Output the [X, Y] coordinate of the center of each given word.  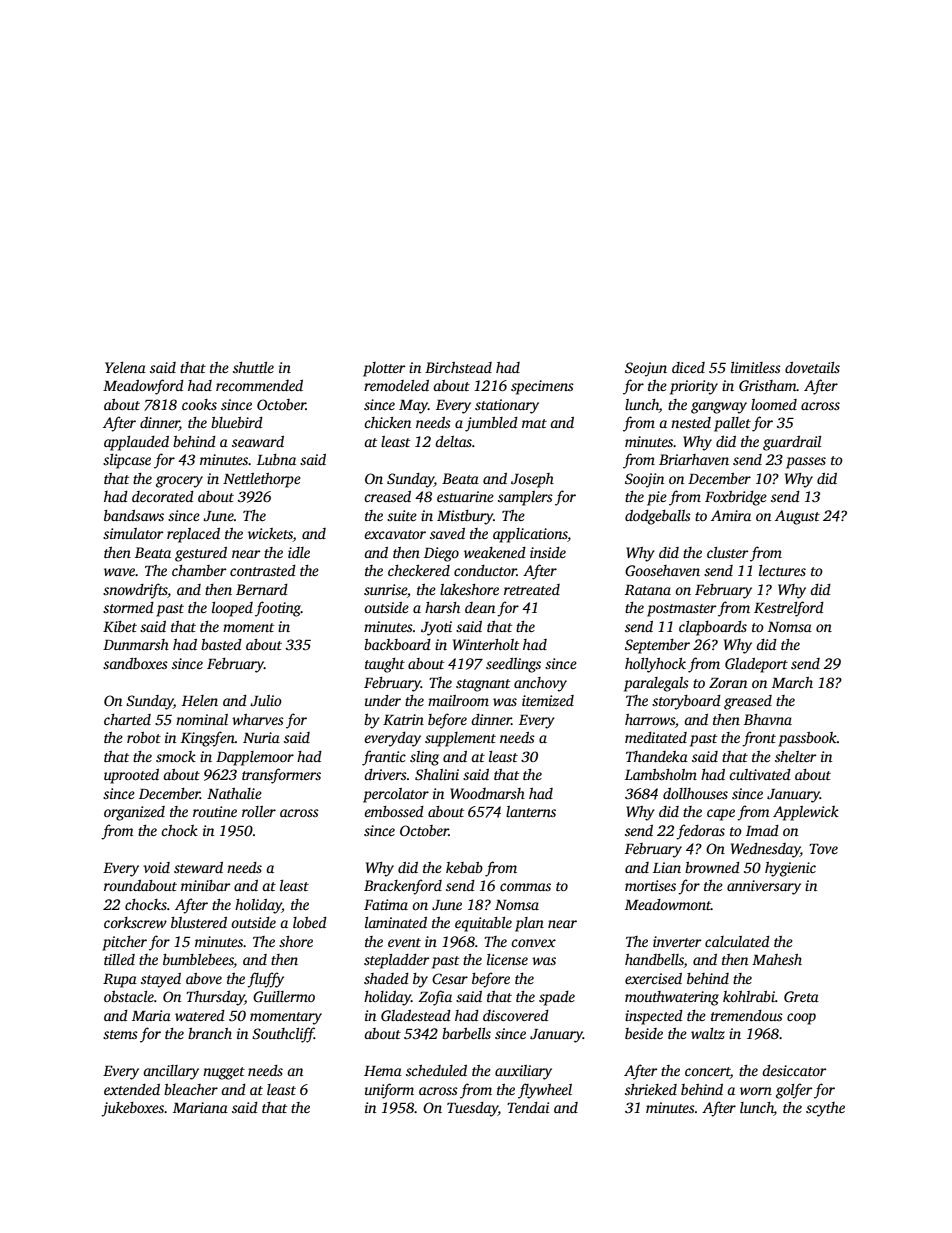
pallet [732, 424]
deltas [453, 441]
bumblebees [198, 961]
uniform [389, 1091]
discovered [516, 1015]
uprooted [131, 776]
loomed [774, 404]
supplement [460, 739]
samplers [525, 498]
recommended [259, 385]
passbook [807, 739]
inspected [654, 1017]
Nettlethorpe [262, 480]
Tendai [528, 1107]
